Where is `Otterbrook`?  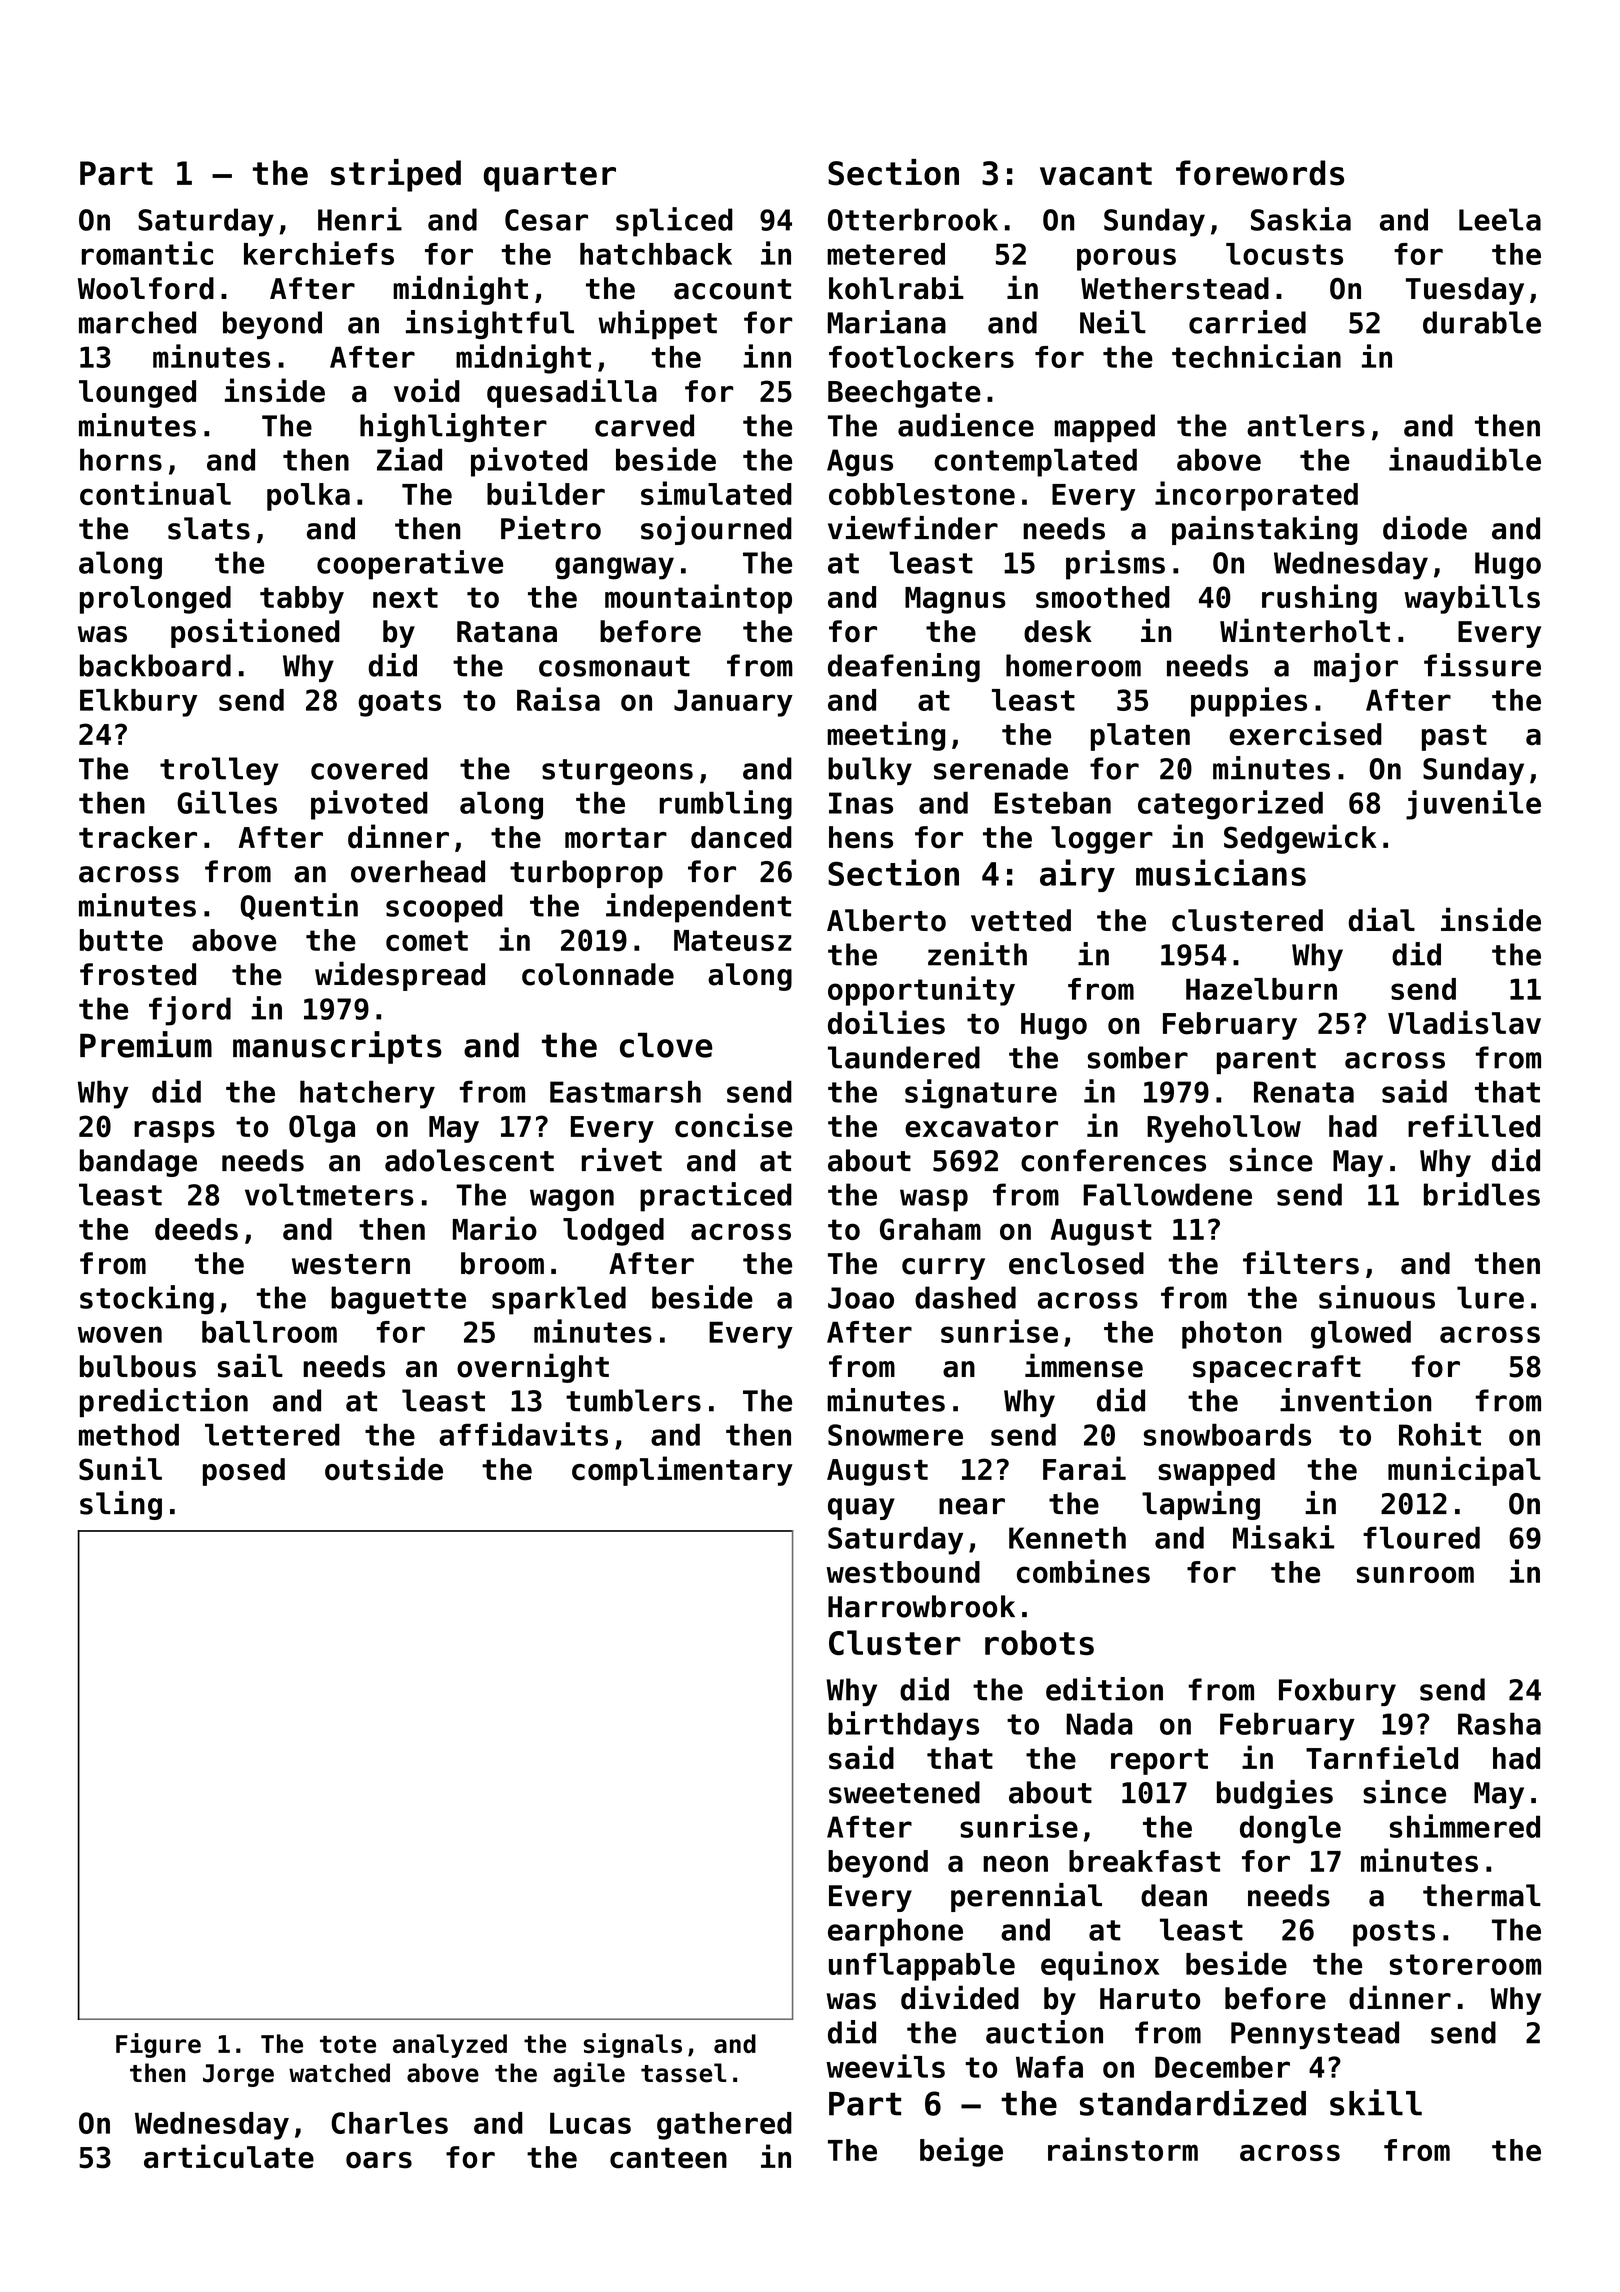
Otterbrook is located at coordinates (913, 219).
